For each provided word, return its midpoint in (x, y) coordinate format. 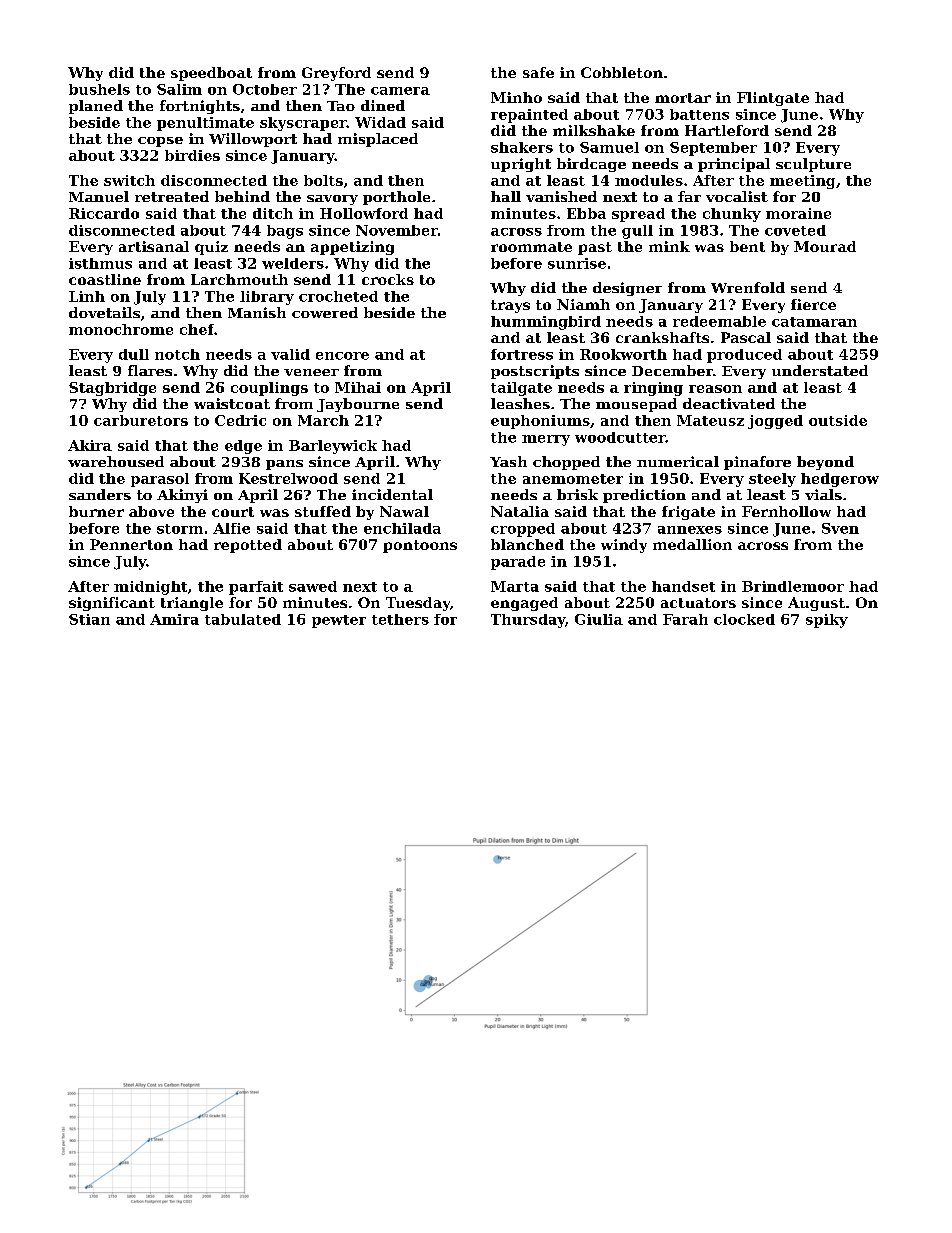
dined (383, 105)
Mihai (358, 387)
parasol (160, 480)
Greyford (336, 74)
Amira (174, 619)
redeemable (719, 321)
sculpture (813, 165)
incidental (392, 494)
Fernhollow (786, 511)
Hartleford (727, 130)
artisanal (154, 246)
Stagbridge (112, 389)
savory (332, 200)
